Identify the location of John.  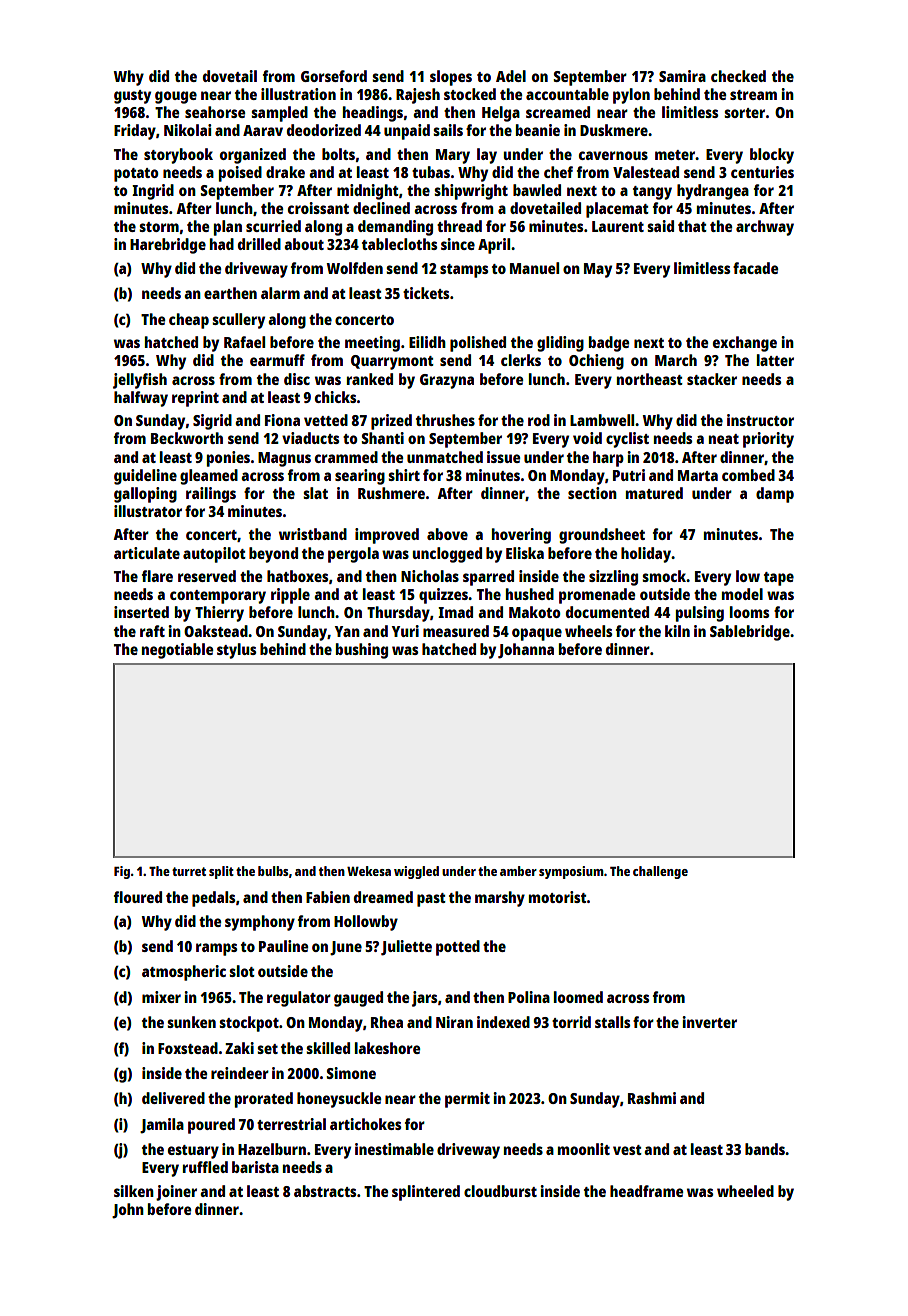
(128, 1211).
